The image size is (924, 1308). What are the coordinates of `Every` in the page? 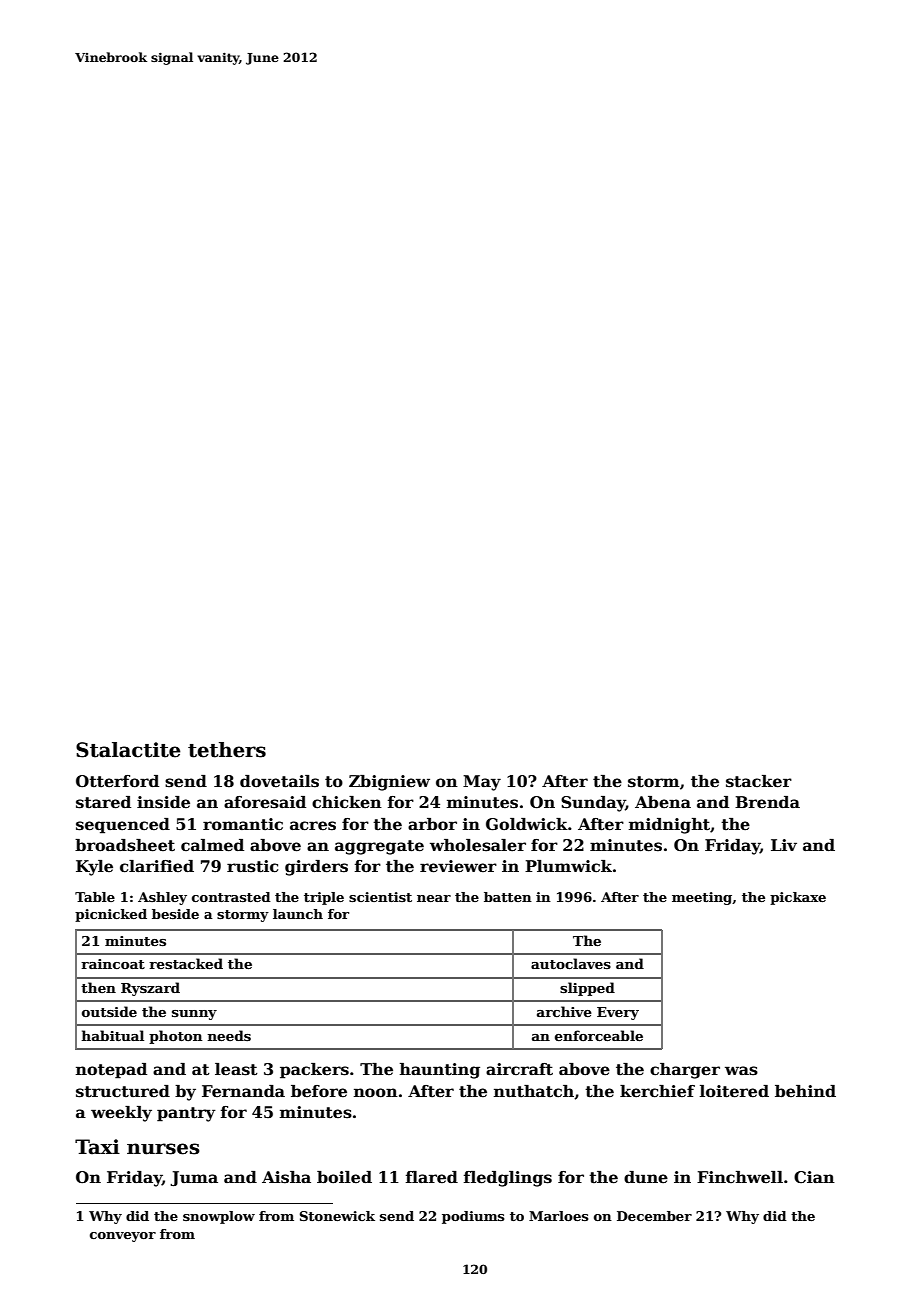 It's located at (618, 1013).
